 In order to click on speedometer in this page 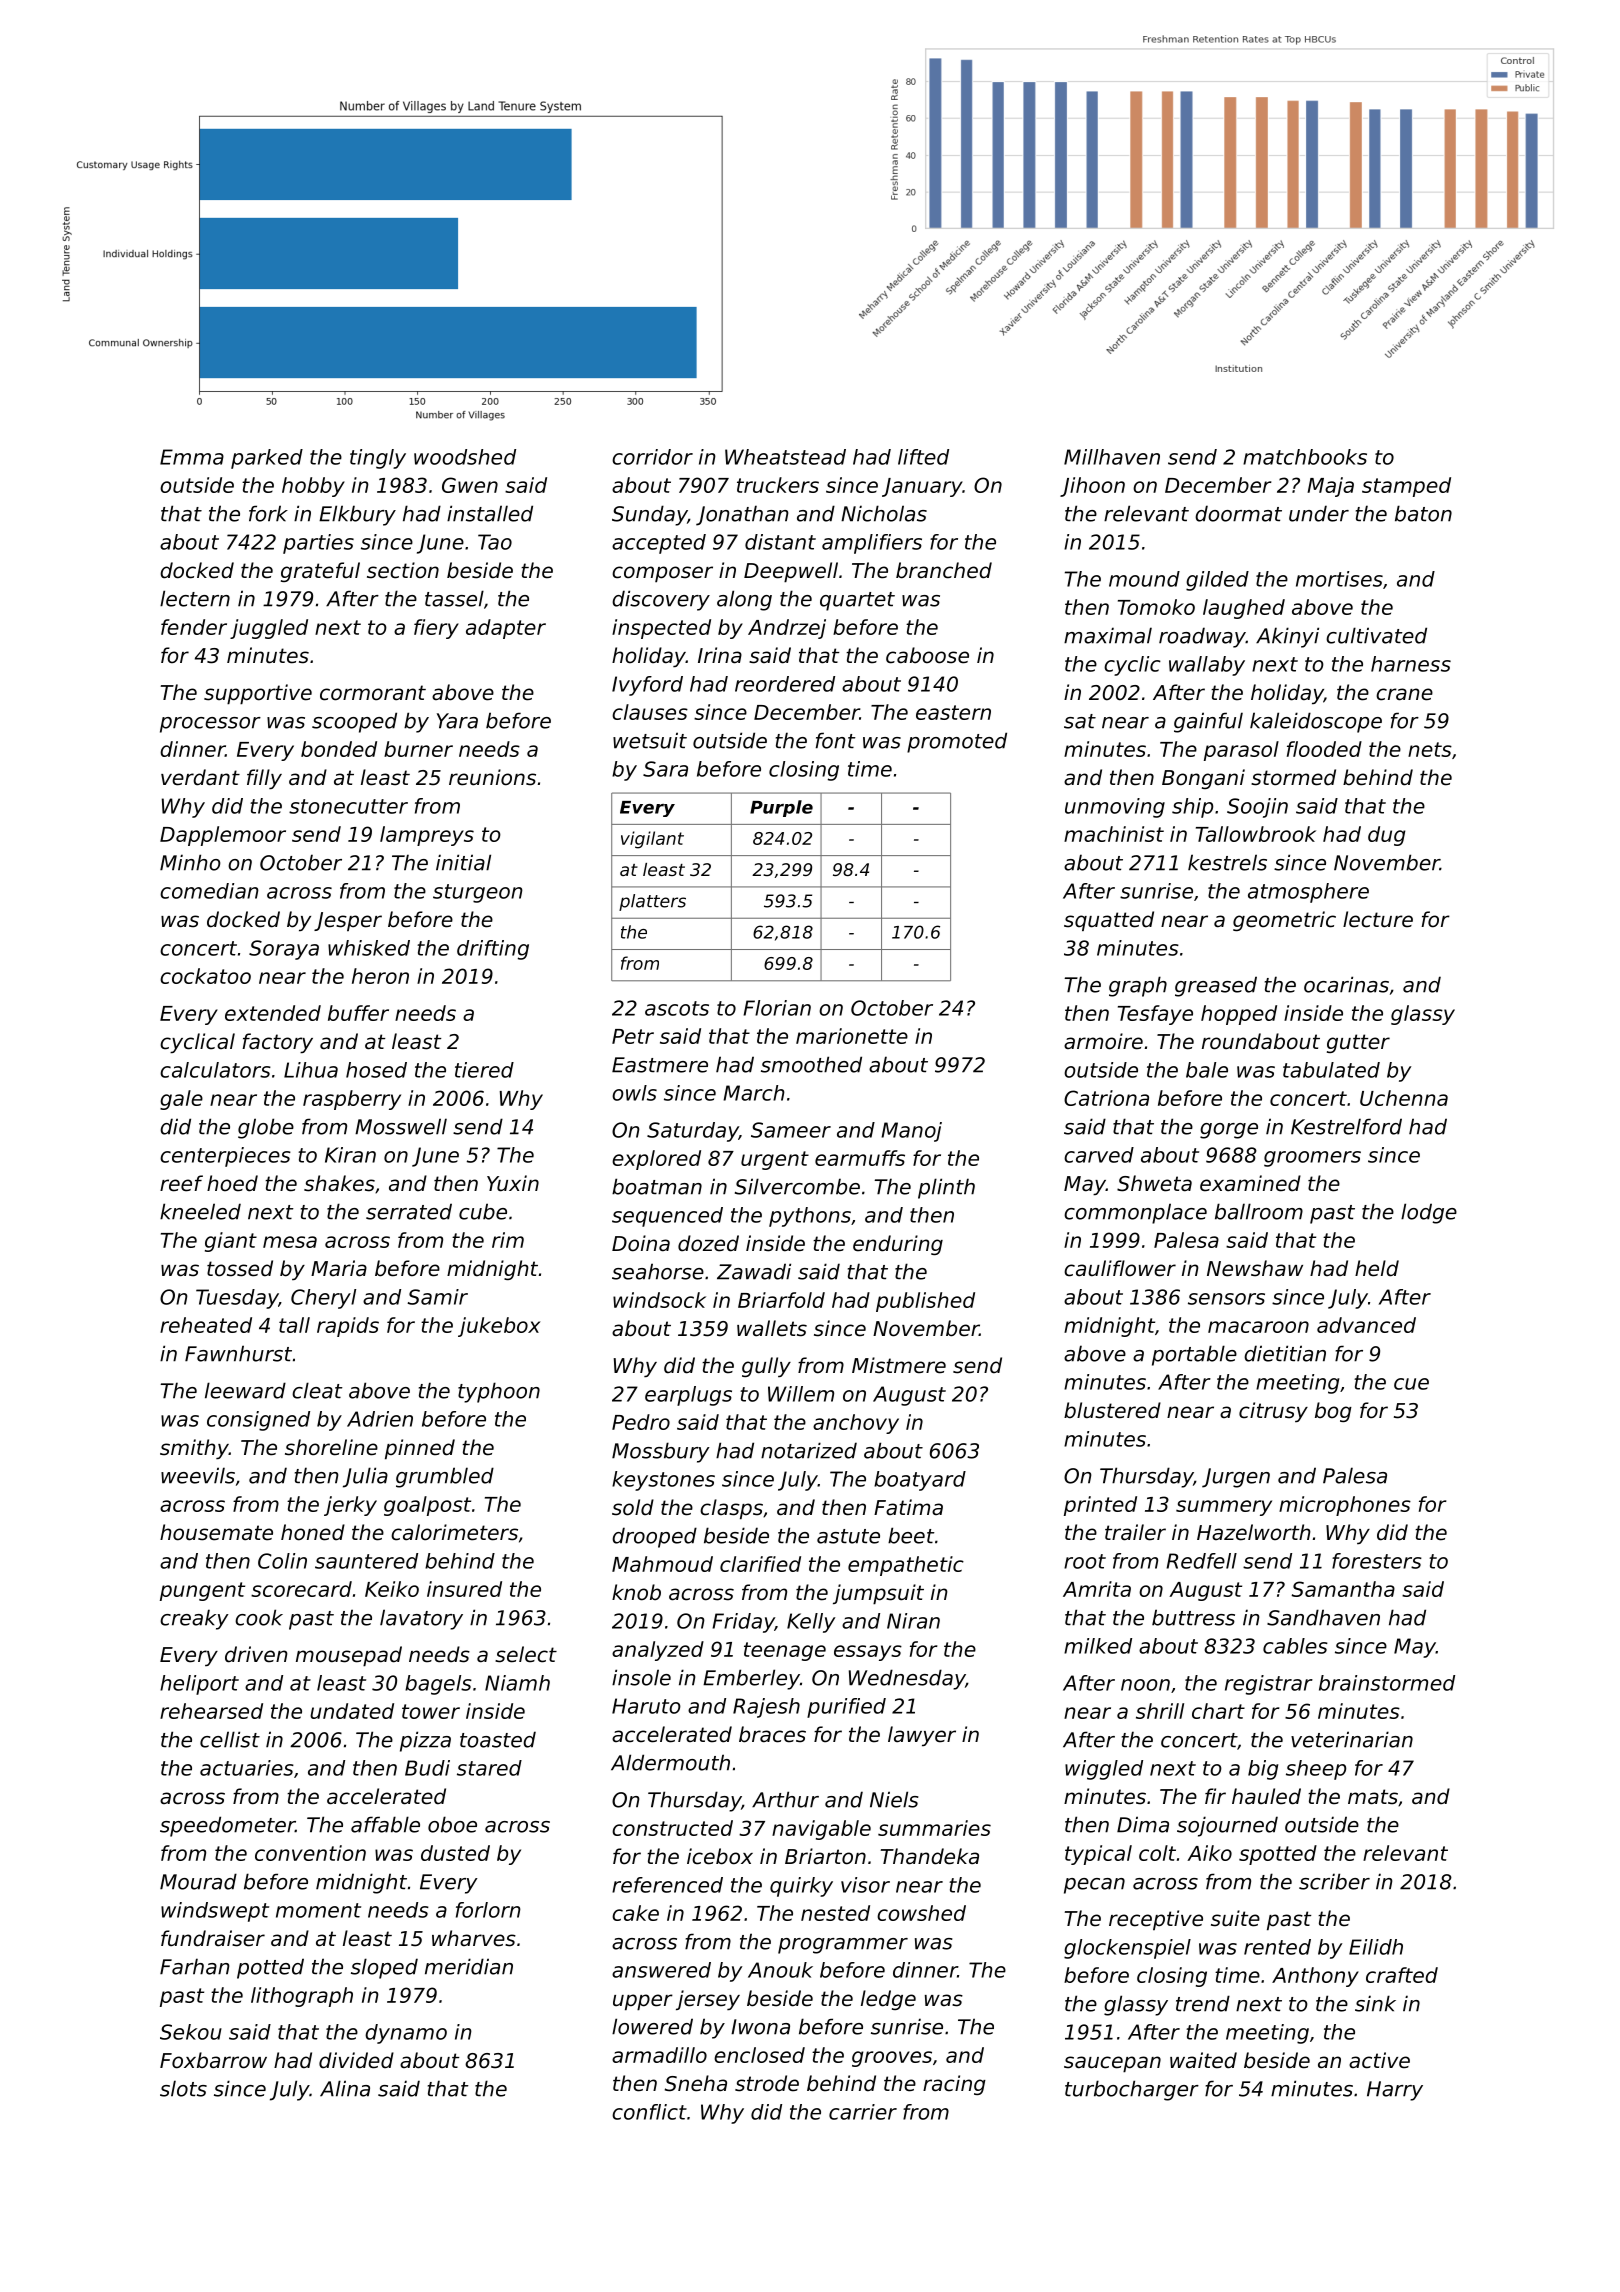, I will do `click(227, 1826)`.
